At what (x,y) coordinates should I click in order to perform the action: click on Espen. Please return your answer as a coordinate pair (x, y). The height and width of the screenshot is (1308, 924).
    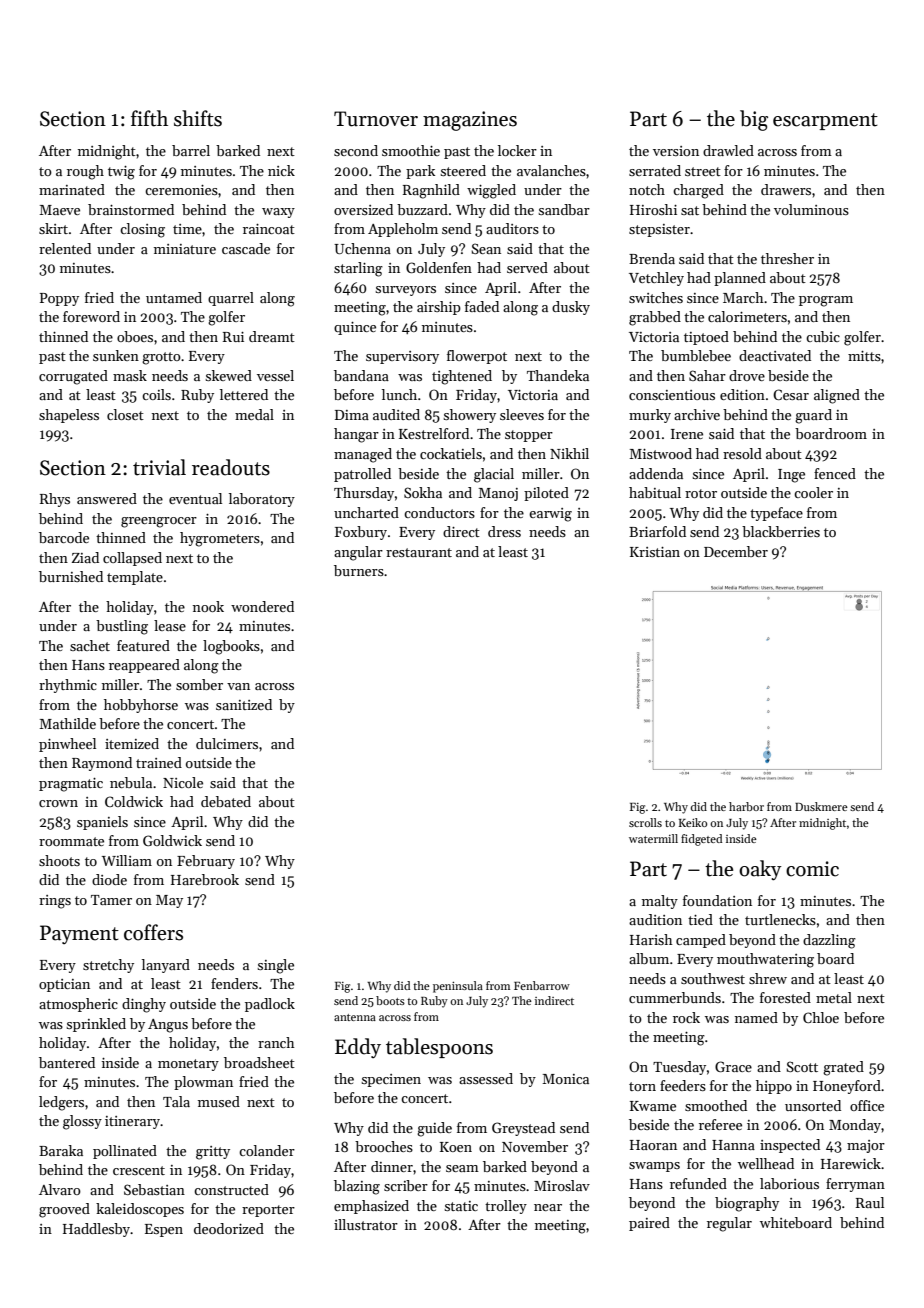
    Looking at the image, I should click on (164, 1230).
